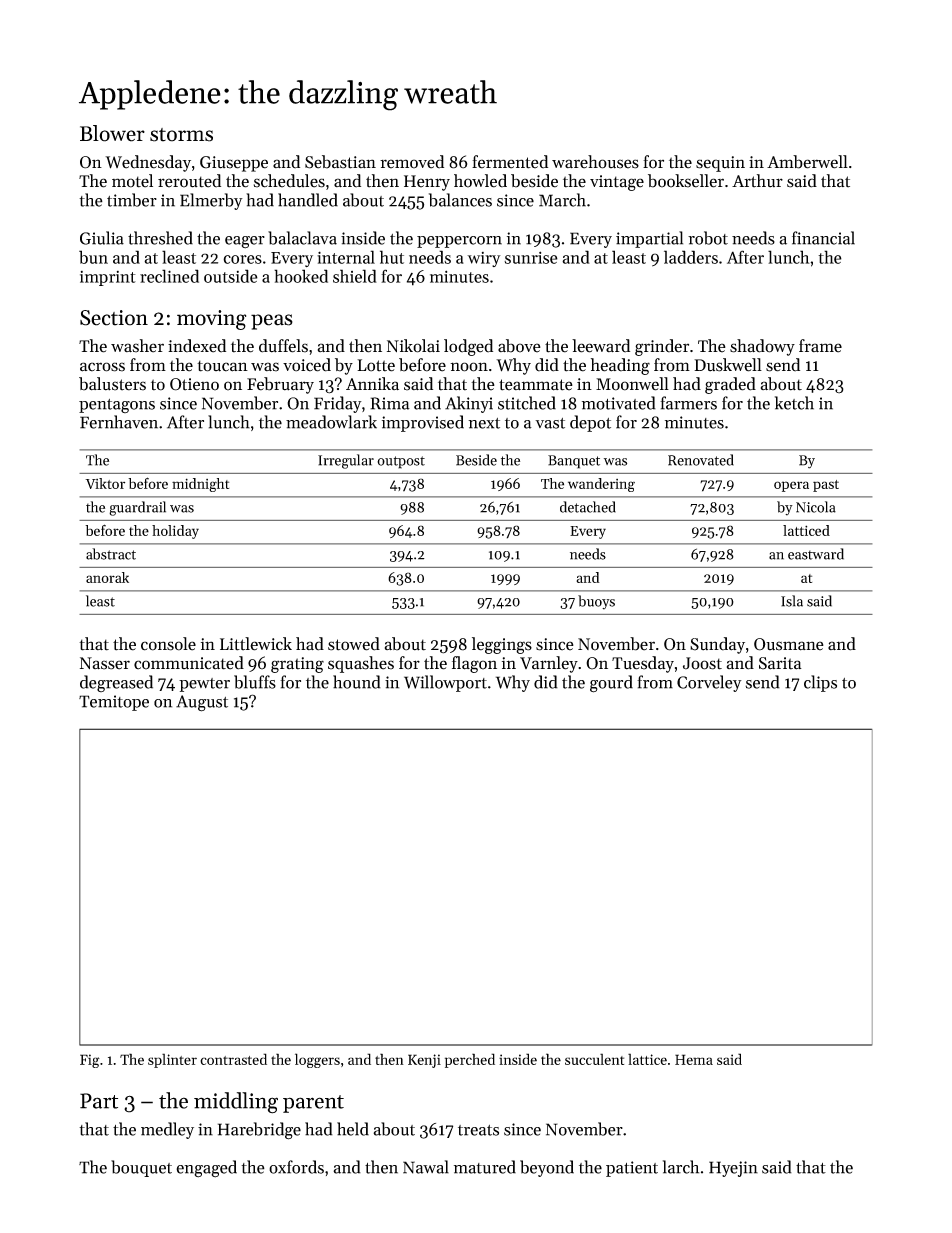 The width and height of the screenshot is (952, 1233). I want to click on balaclava, so click(302, 238).
